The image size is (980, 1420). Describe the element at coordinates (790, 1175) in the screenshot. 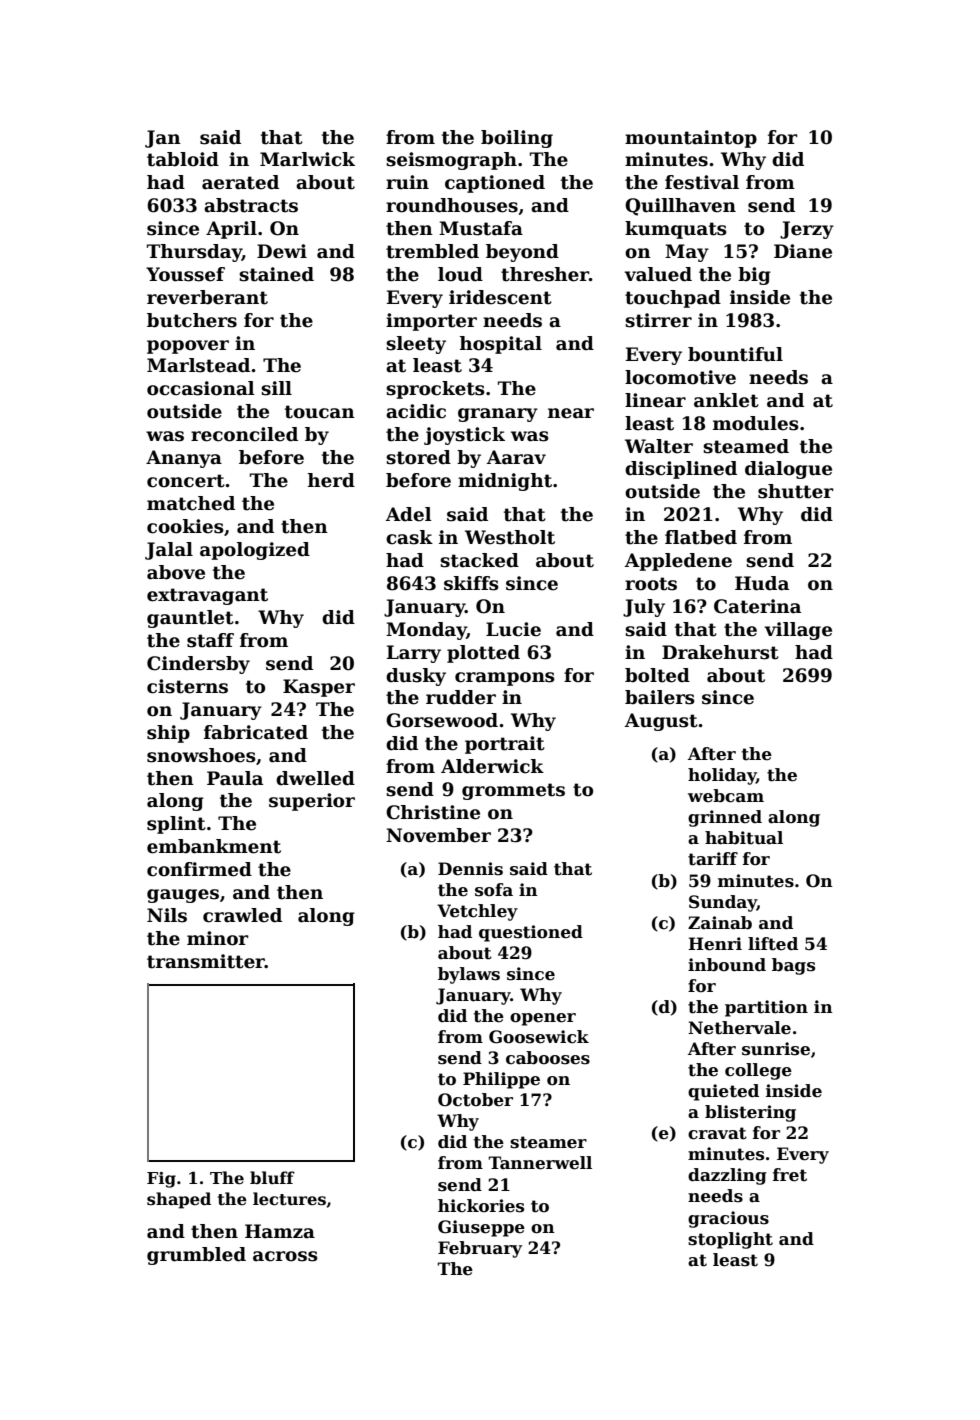

I see `fret` at that location.
